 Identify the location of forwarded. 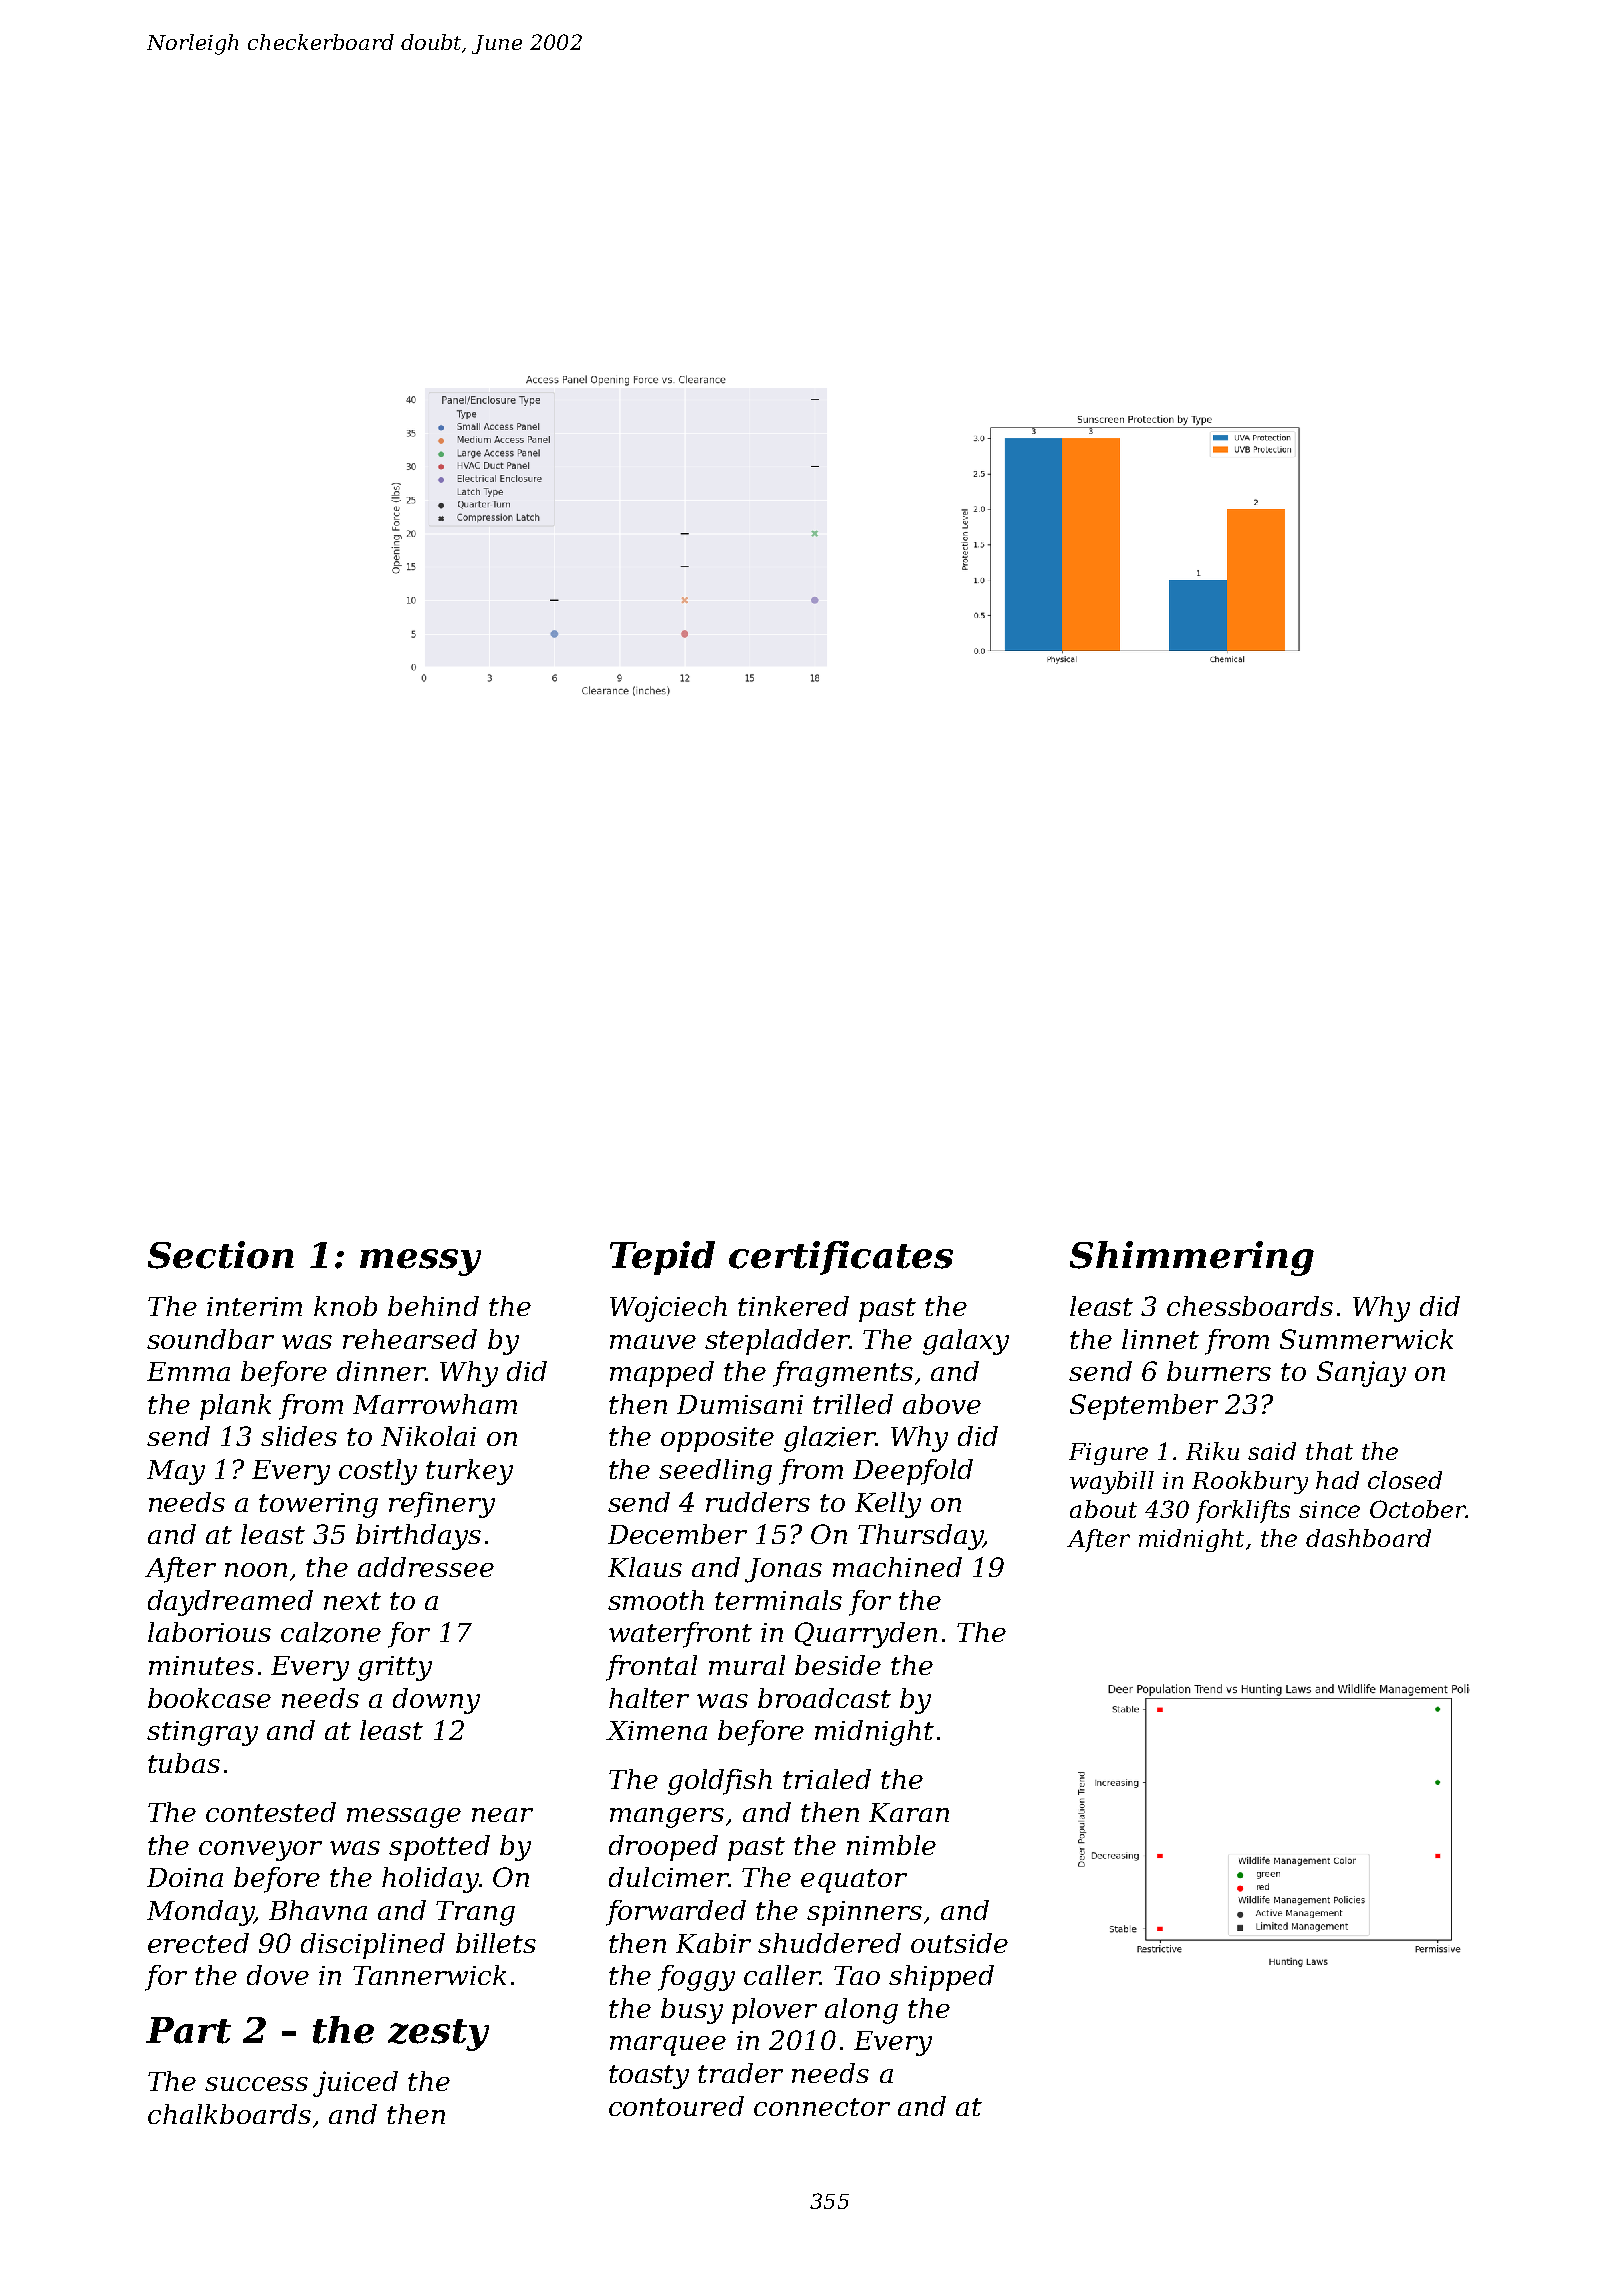
(676, 1913).
